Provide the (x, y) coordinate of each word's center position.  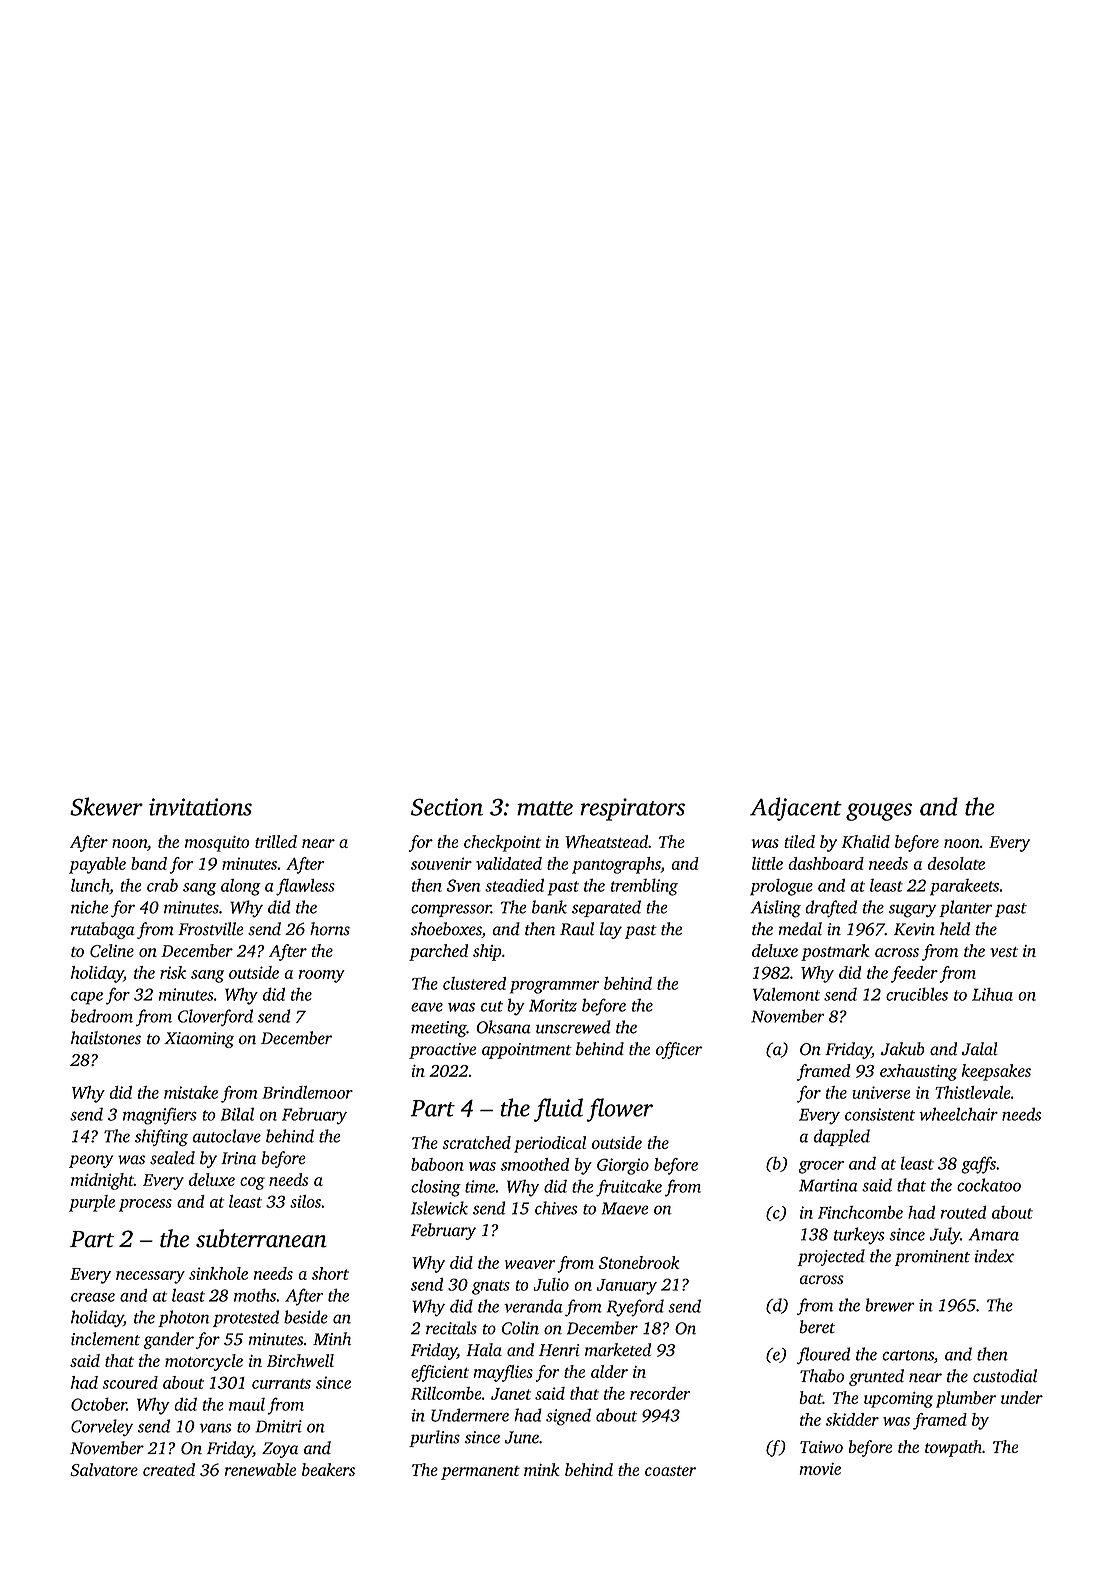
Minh (332, 1339)
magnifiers (160, 1116)
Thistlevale (973, 1092)
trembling (644, 887)
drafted (831, 908)
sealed (172, 1158)
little (767, 863)
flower (619, 1110)
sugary (913, 911)
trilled (276, 841)
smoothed (535, 1164)
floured (823, 1355)
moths (255, 1295)
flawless (305, 887)
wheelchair (958, 1114)
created (169, 1469)
